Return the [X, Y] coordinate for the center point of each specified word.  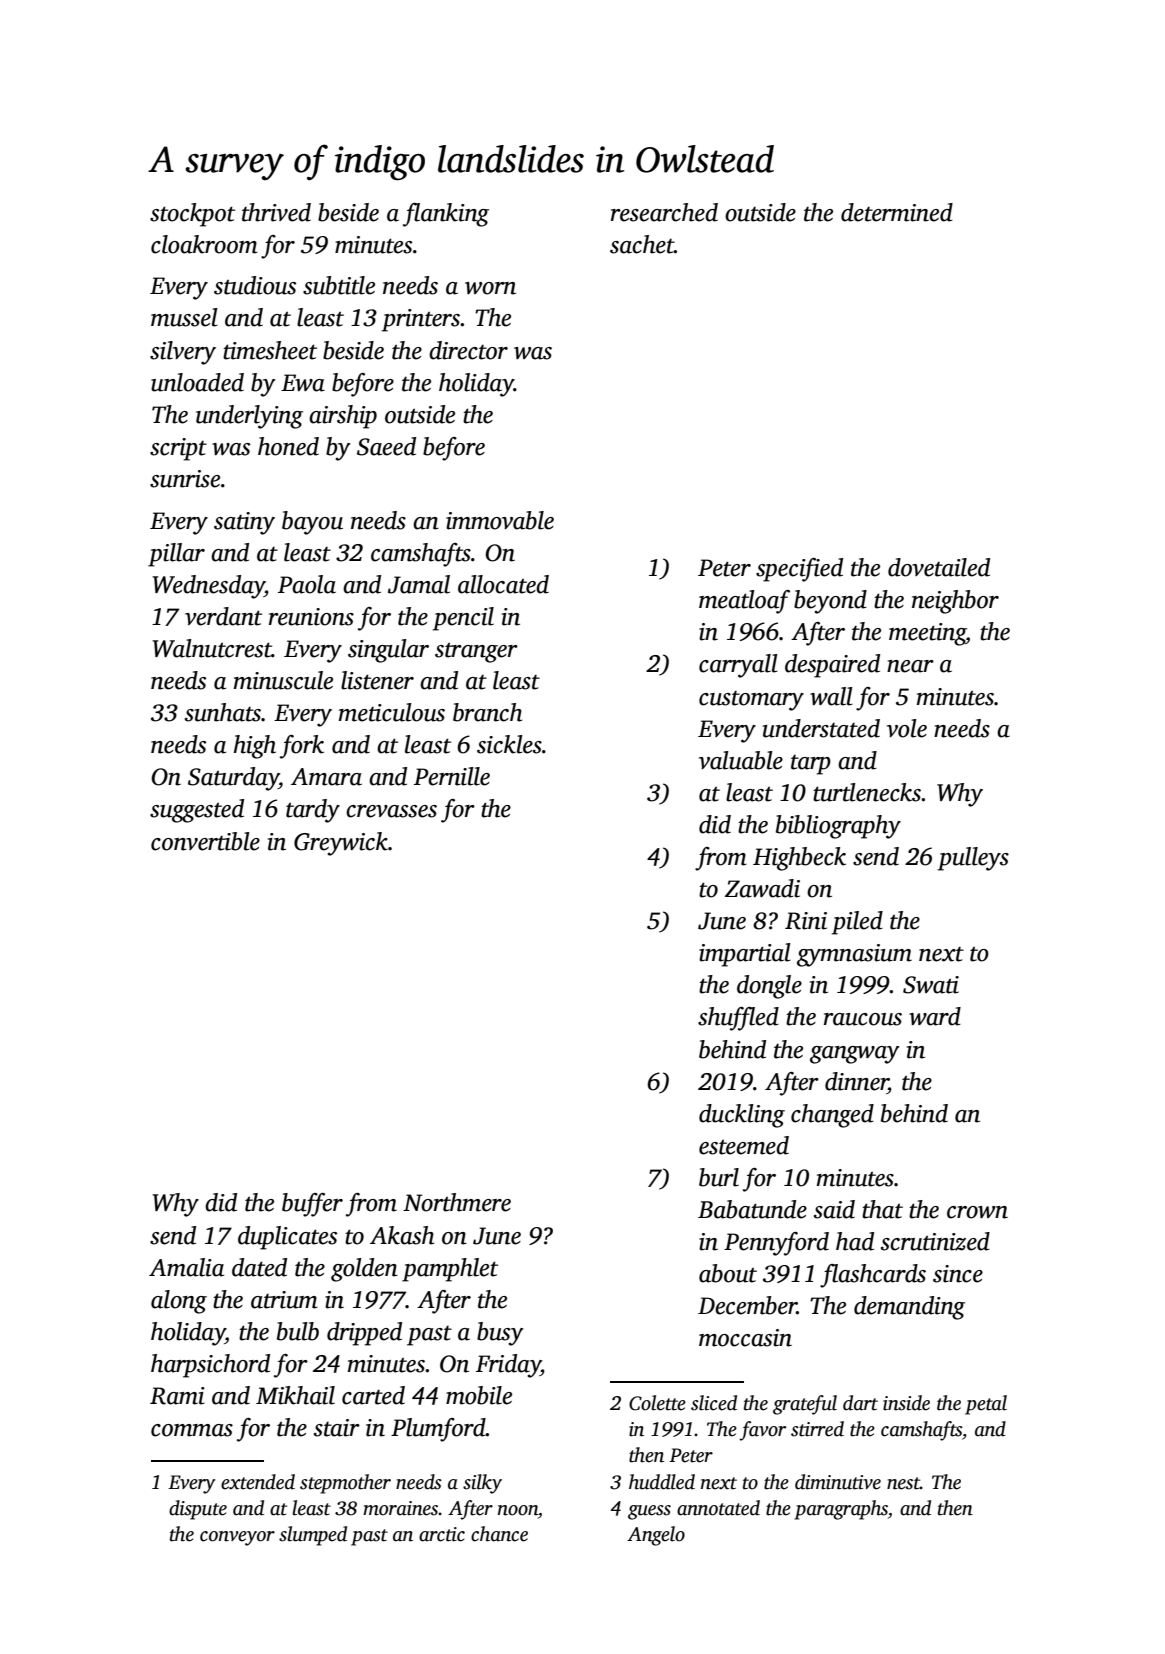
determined [897, 212]
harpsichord [210, 1366]
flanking [446, 215]
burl [719, 1177]
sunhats [223, 712]
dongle [769, 987]
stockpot [192, 215]
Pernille [452, 776]
